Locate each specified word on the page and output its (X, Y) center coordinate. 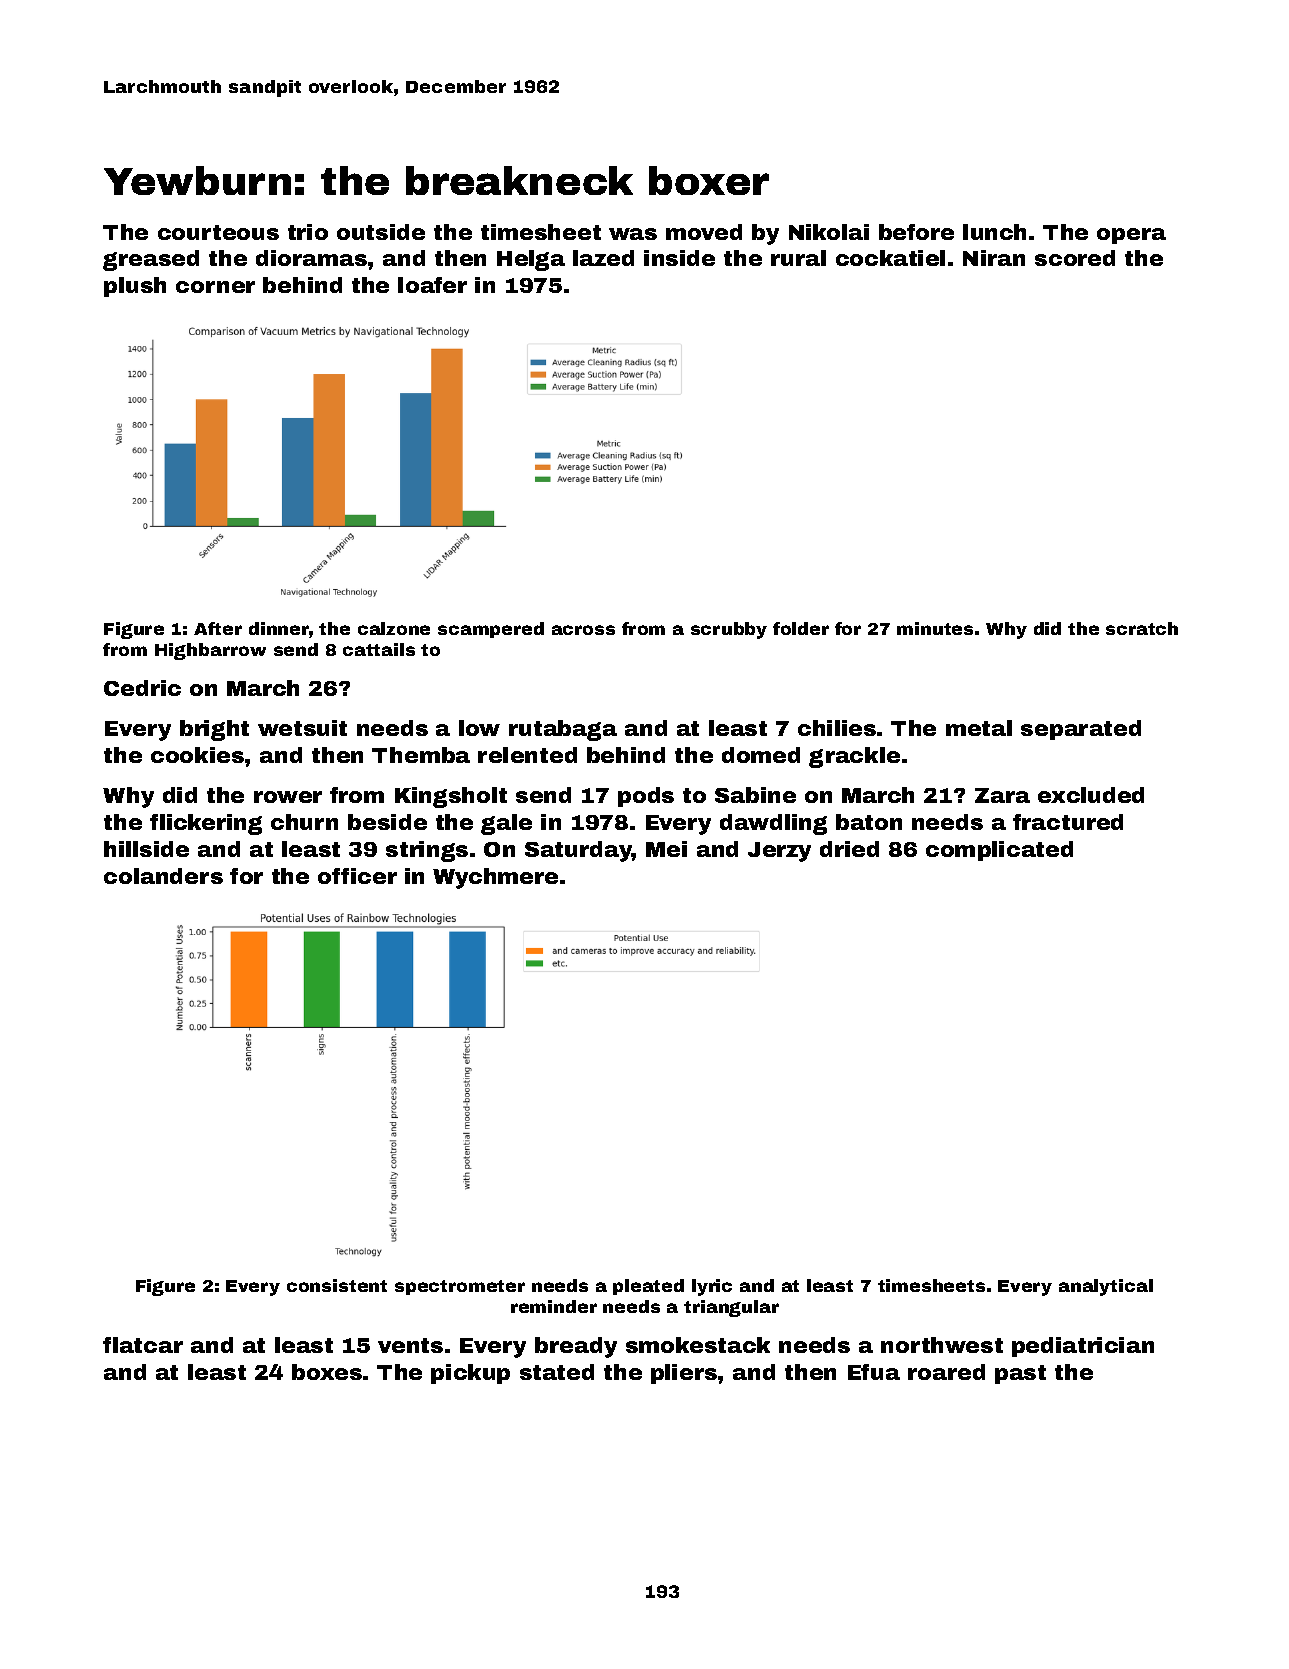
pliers (684, 1374)
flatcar (143, 1345)
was (633, 234)
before (916, 232)
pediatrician (1083, 1347)
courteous (218, 232)
